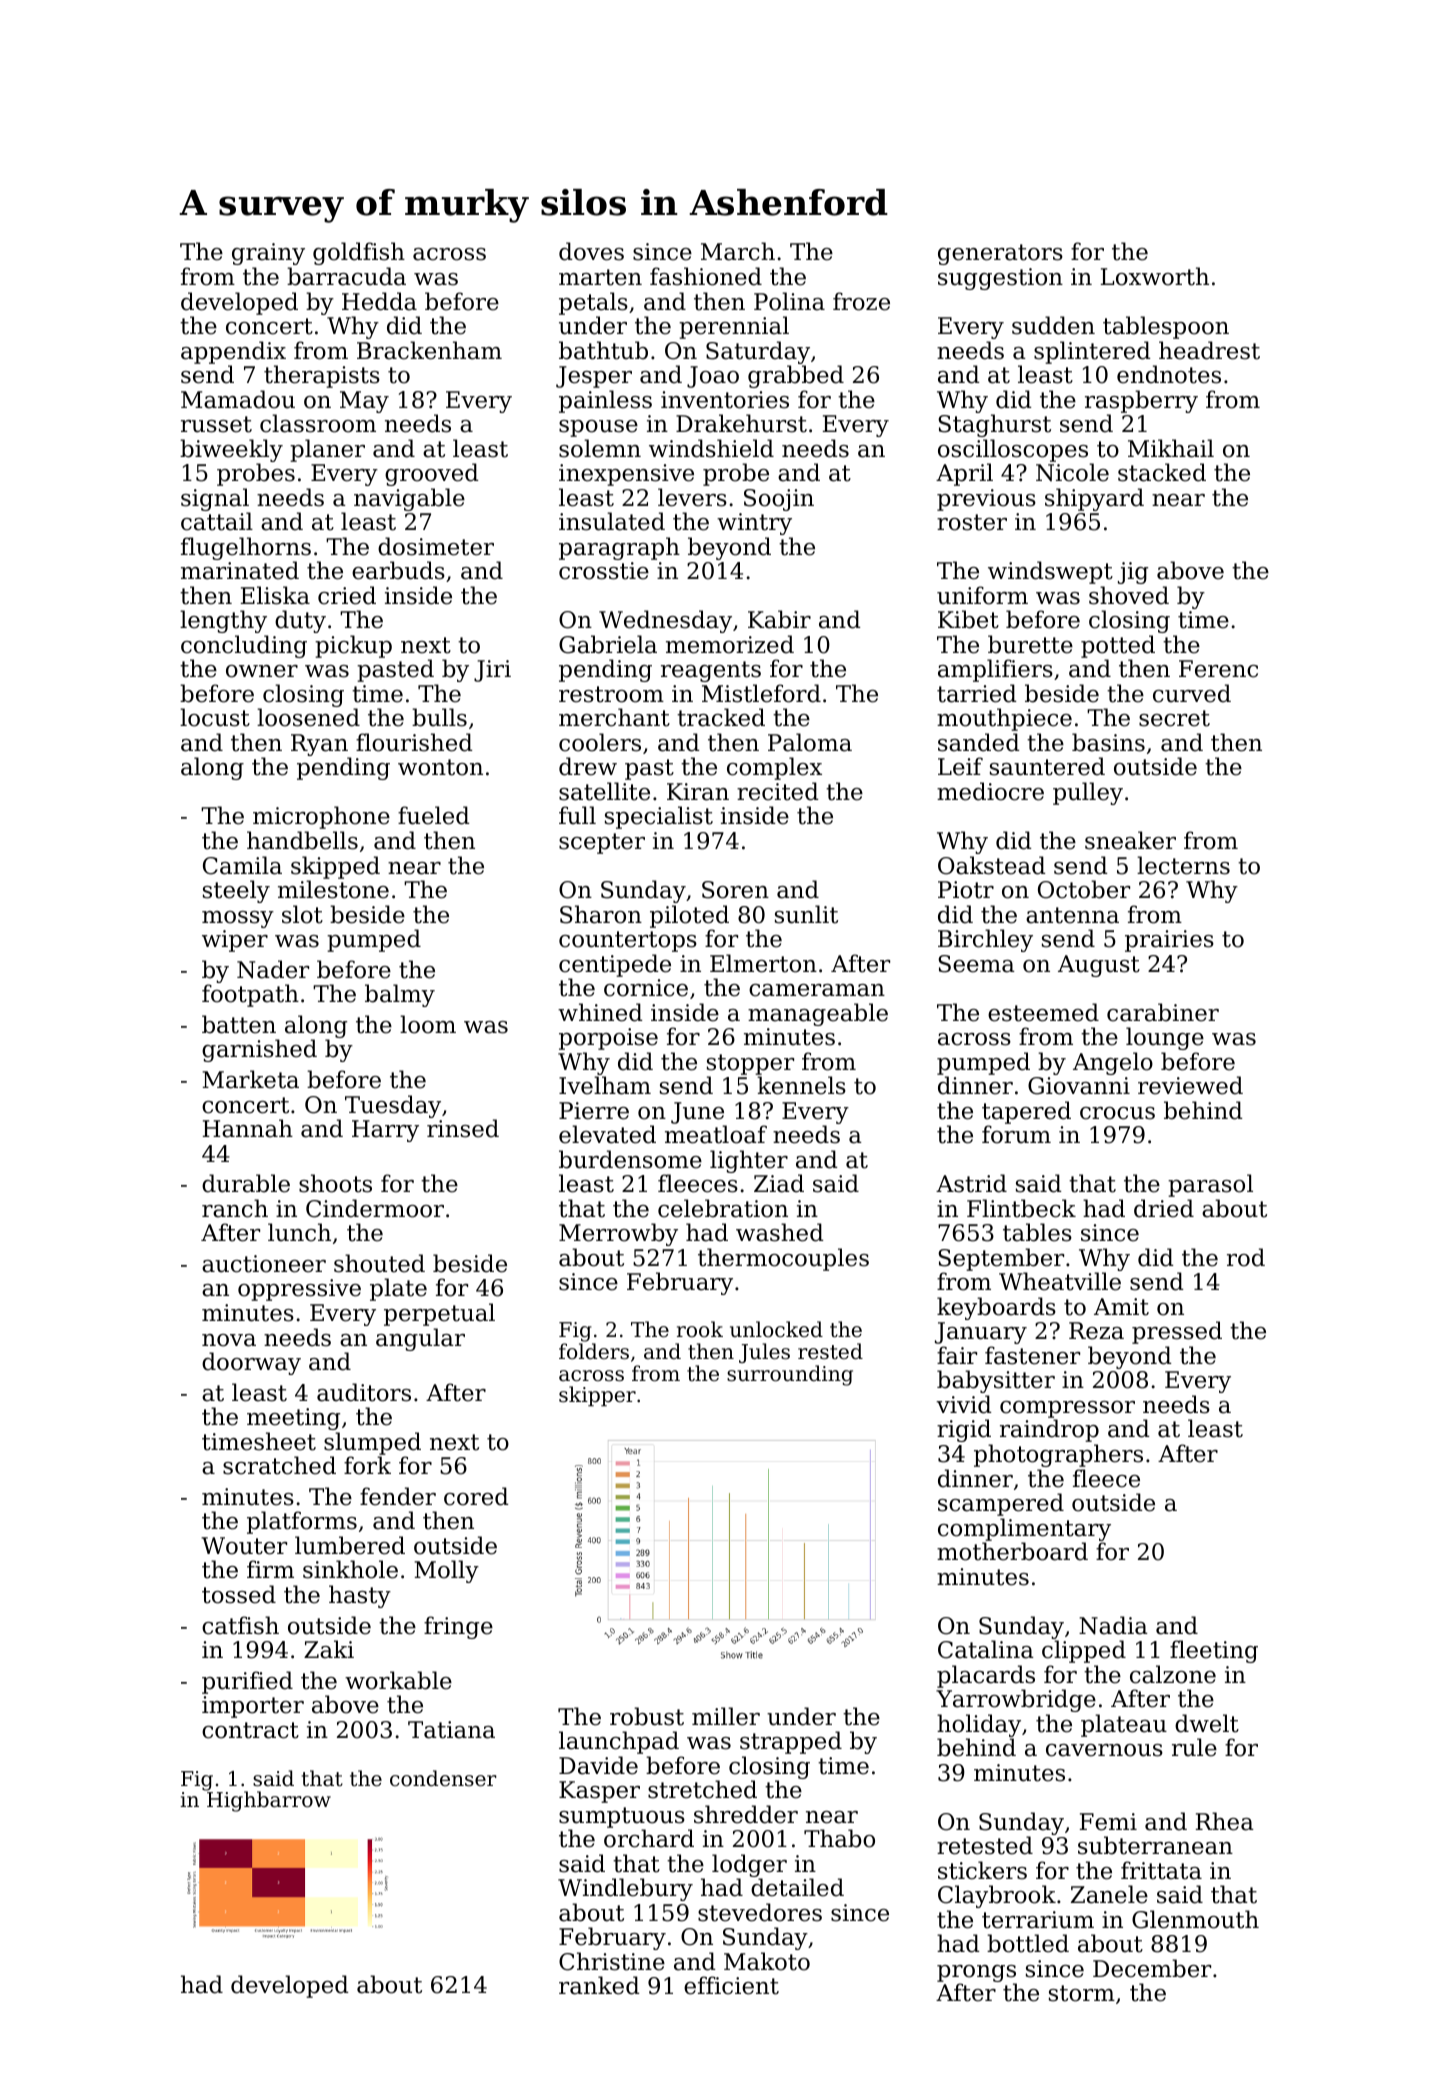  I want to click on celebration, so click(723, 1208).
